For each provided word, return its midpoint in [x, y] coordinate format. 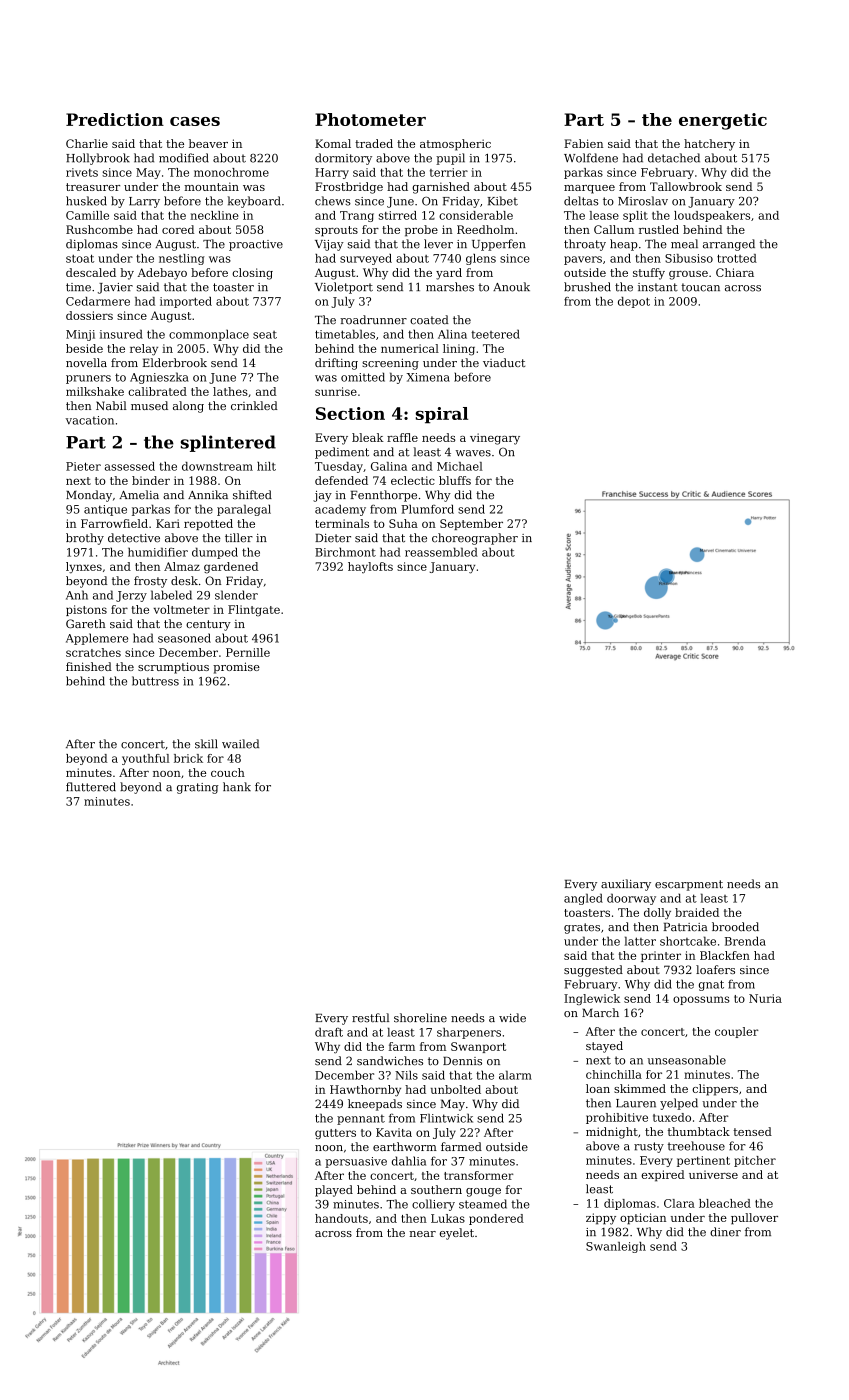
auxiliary [626, 885]
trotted [737, 258]
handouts [341, 1218]
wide [512, 1018]
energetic [723, 121]
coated [429, 320]
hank [237, 787]
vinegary [495, 439]
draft [329, 1032]
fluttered [91, 787]
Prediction [115, 119]
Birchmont [345, 552]
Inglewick [592, 999]
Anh [77, 595]
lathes [230, 391]
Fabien [583, 143]
